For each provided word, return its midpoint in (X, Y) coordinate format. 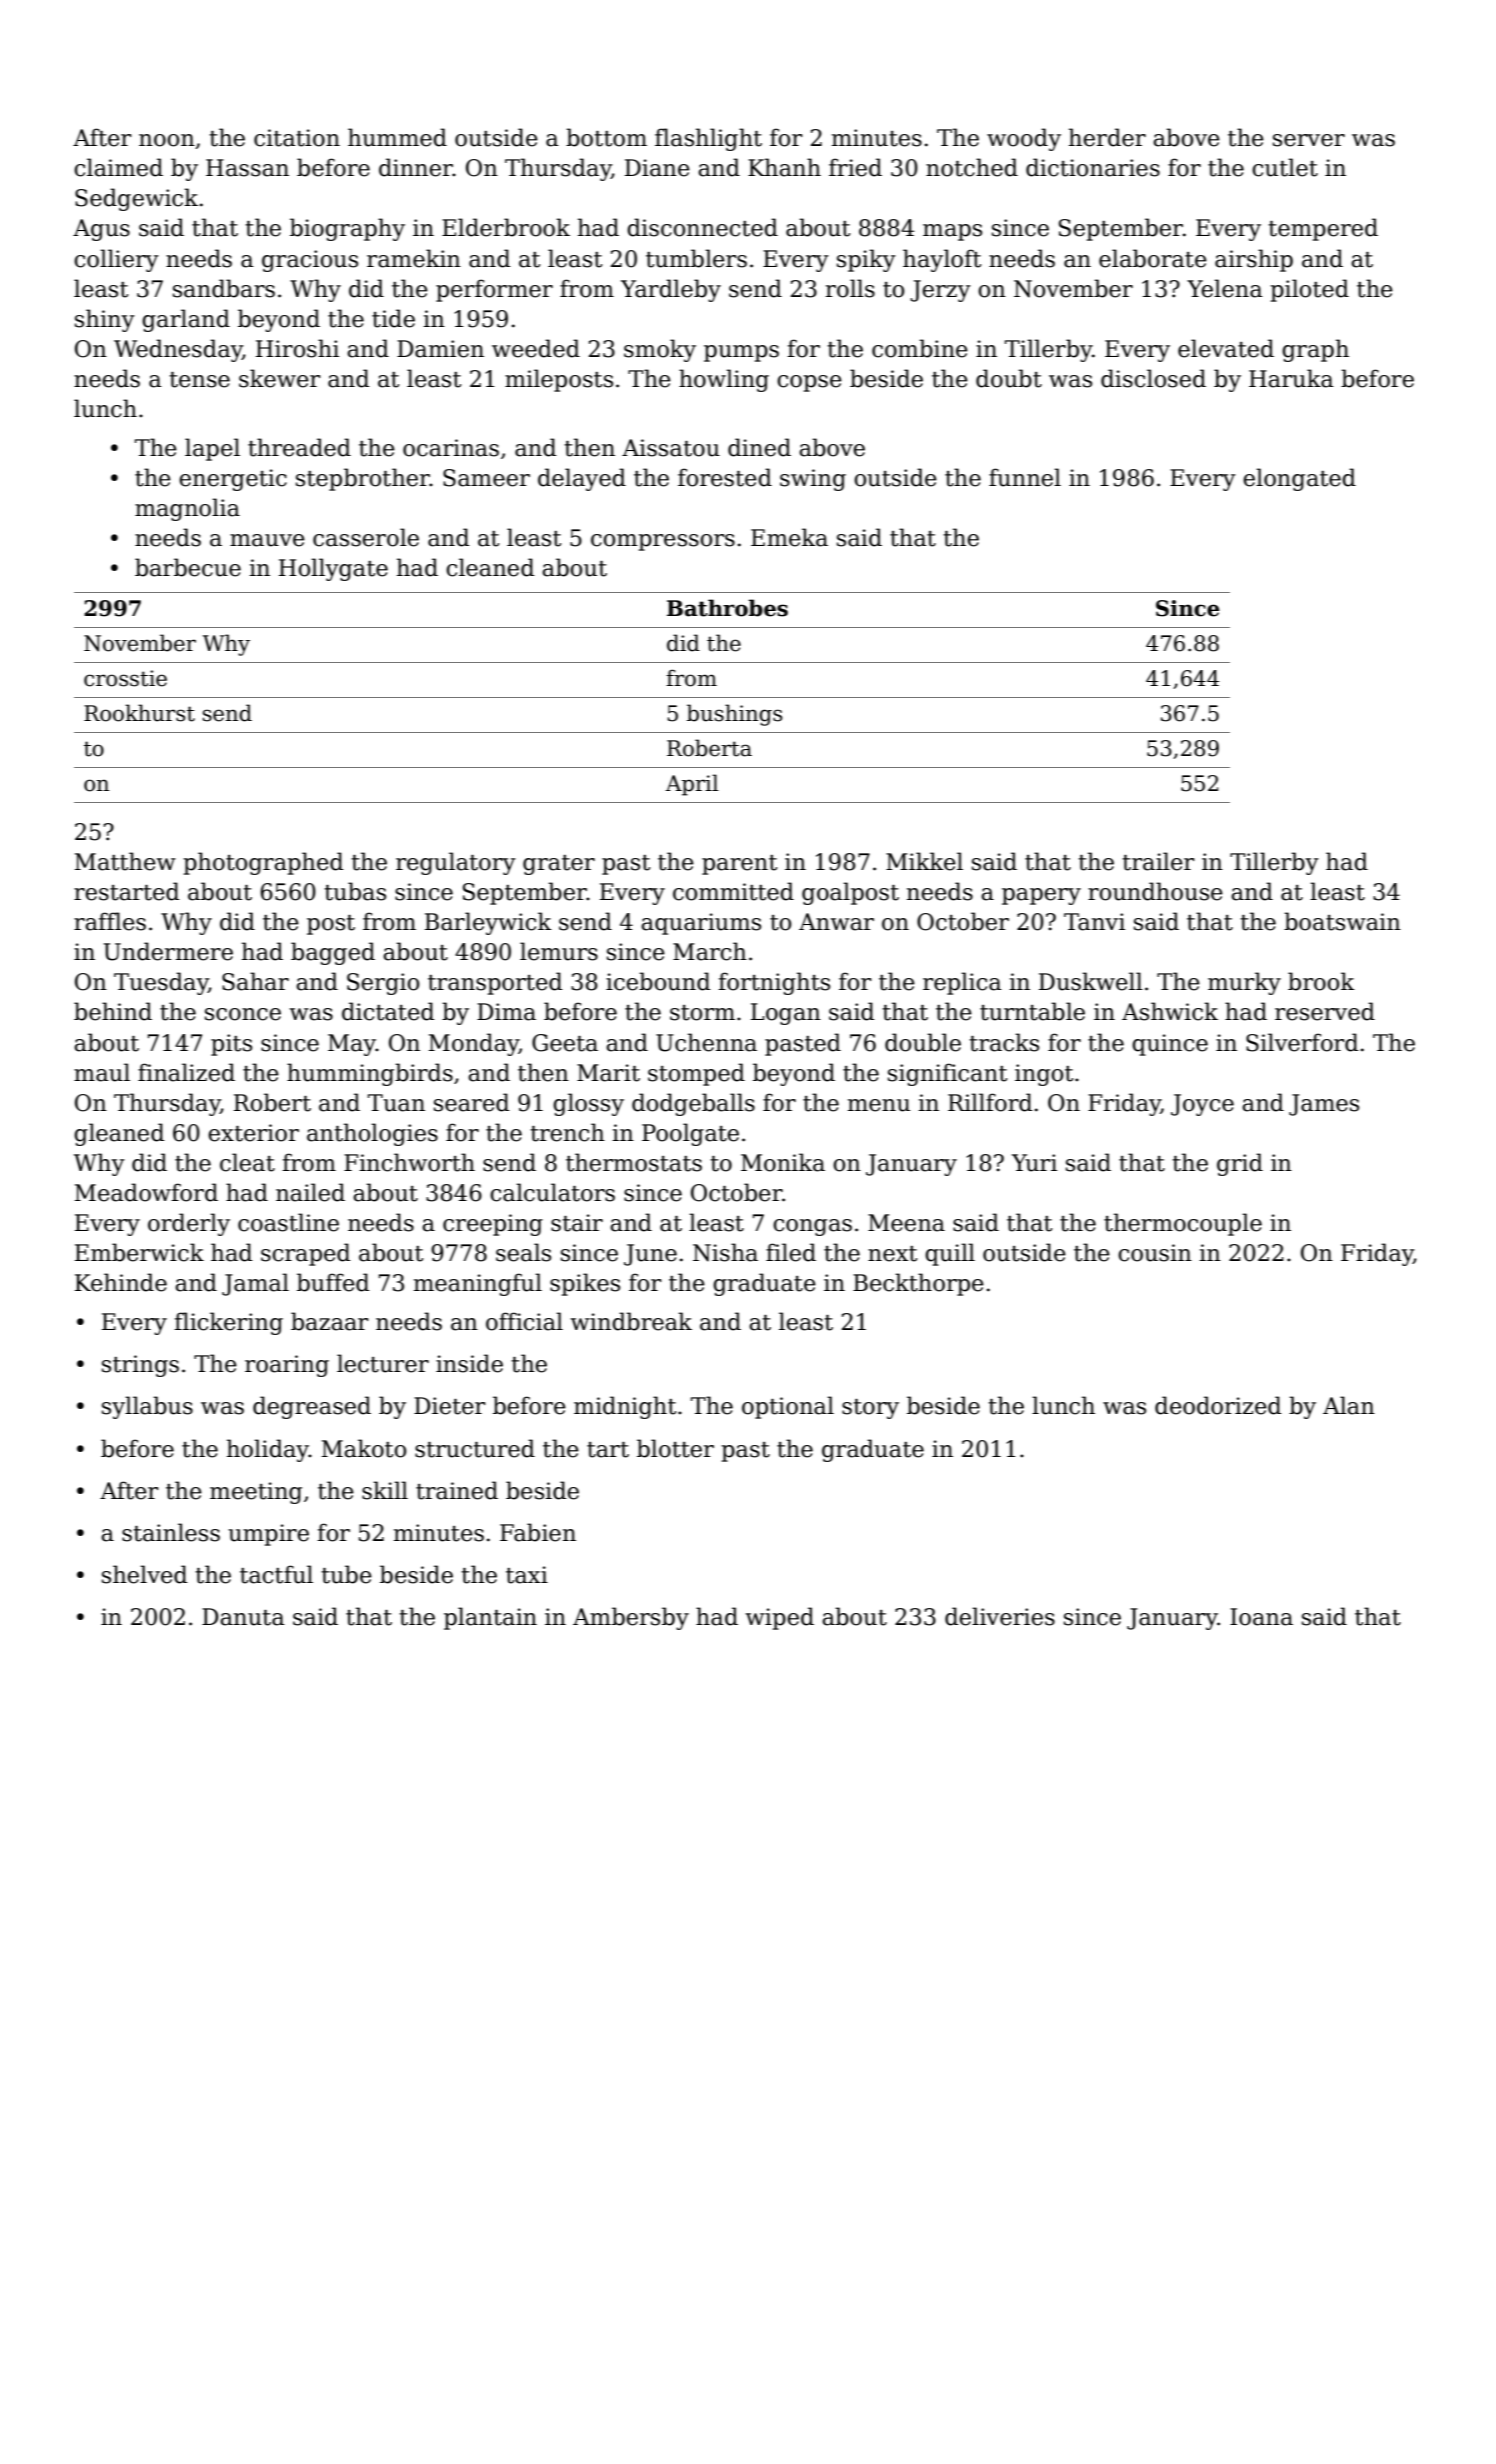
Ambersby (631, 1618)
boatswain (1342, 921)
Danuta (243, 1617)
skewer (279, 378)
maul (102, 1072)
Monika (783, 1162)
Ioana (1261, 1617)
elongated (1299, 479)
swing (813, 480)
